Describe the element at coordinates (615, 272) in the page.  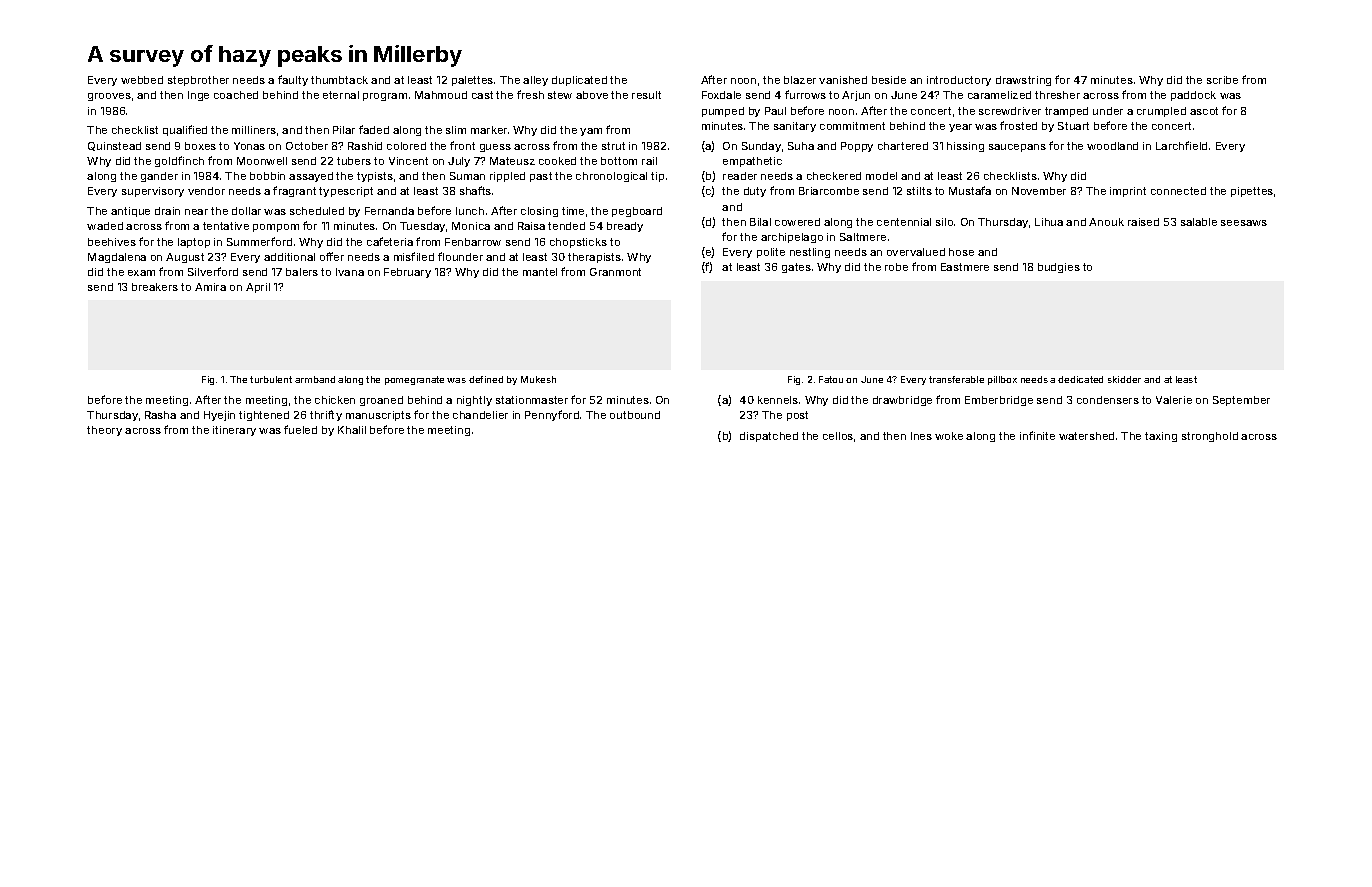
I see `Granmont` at that location.
